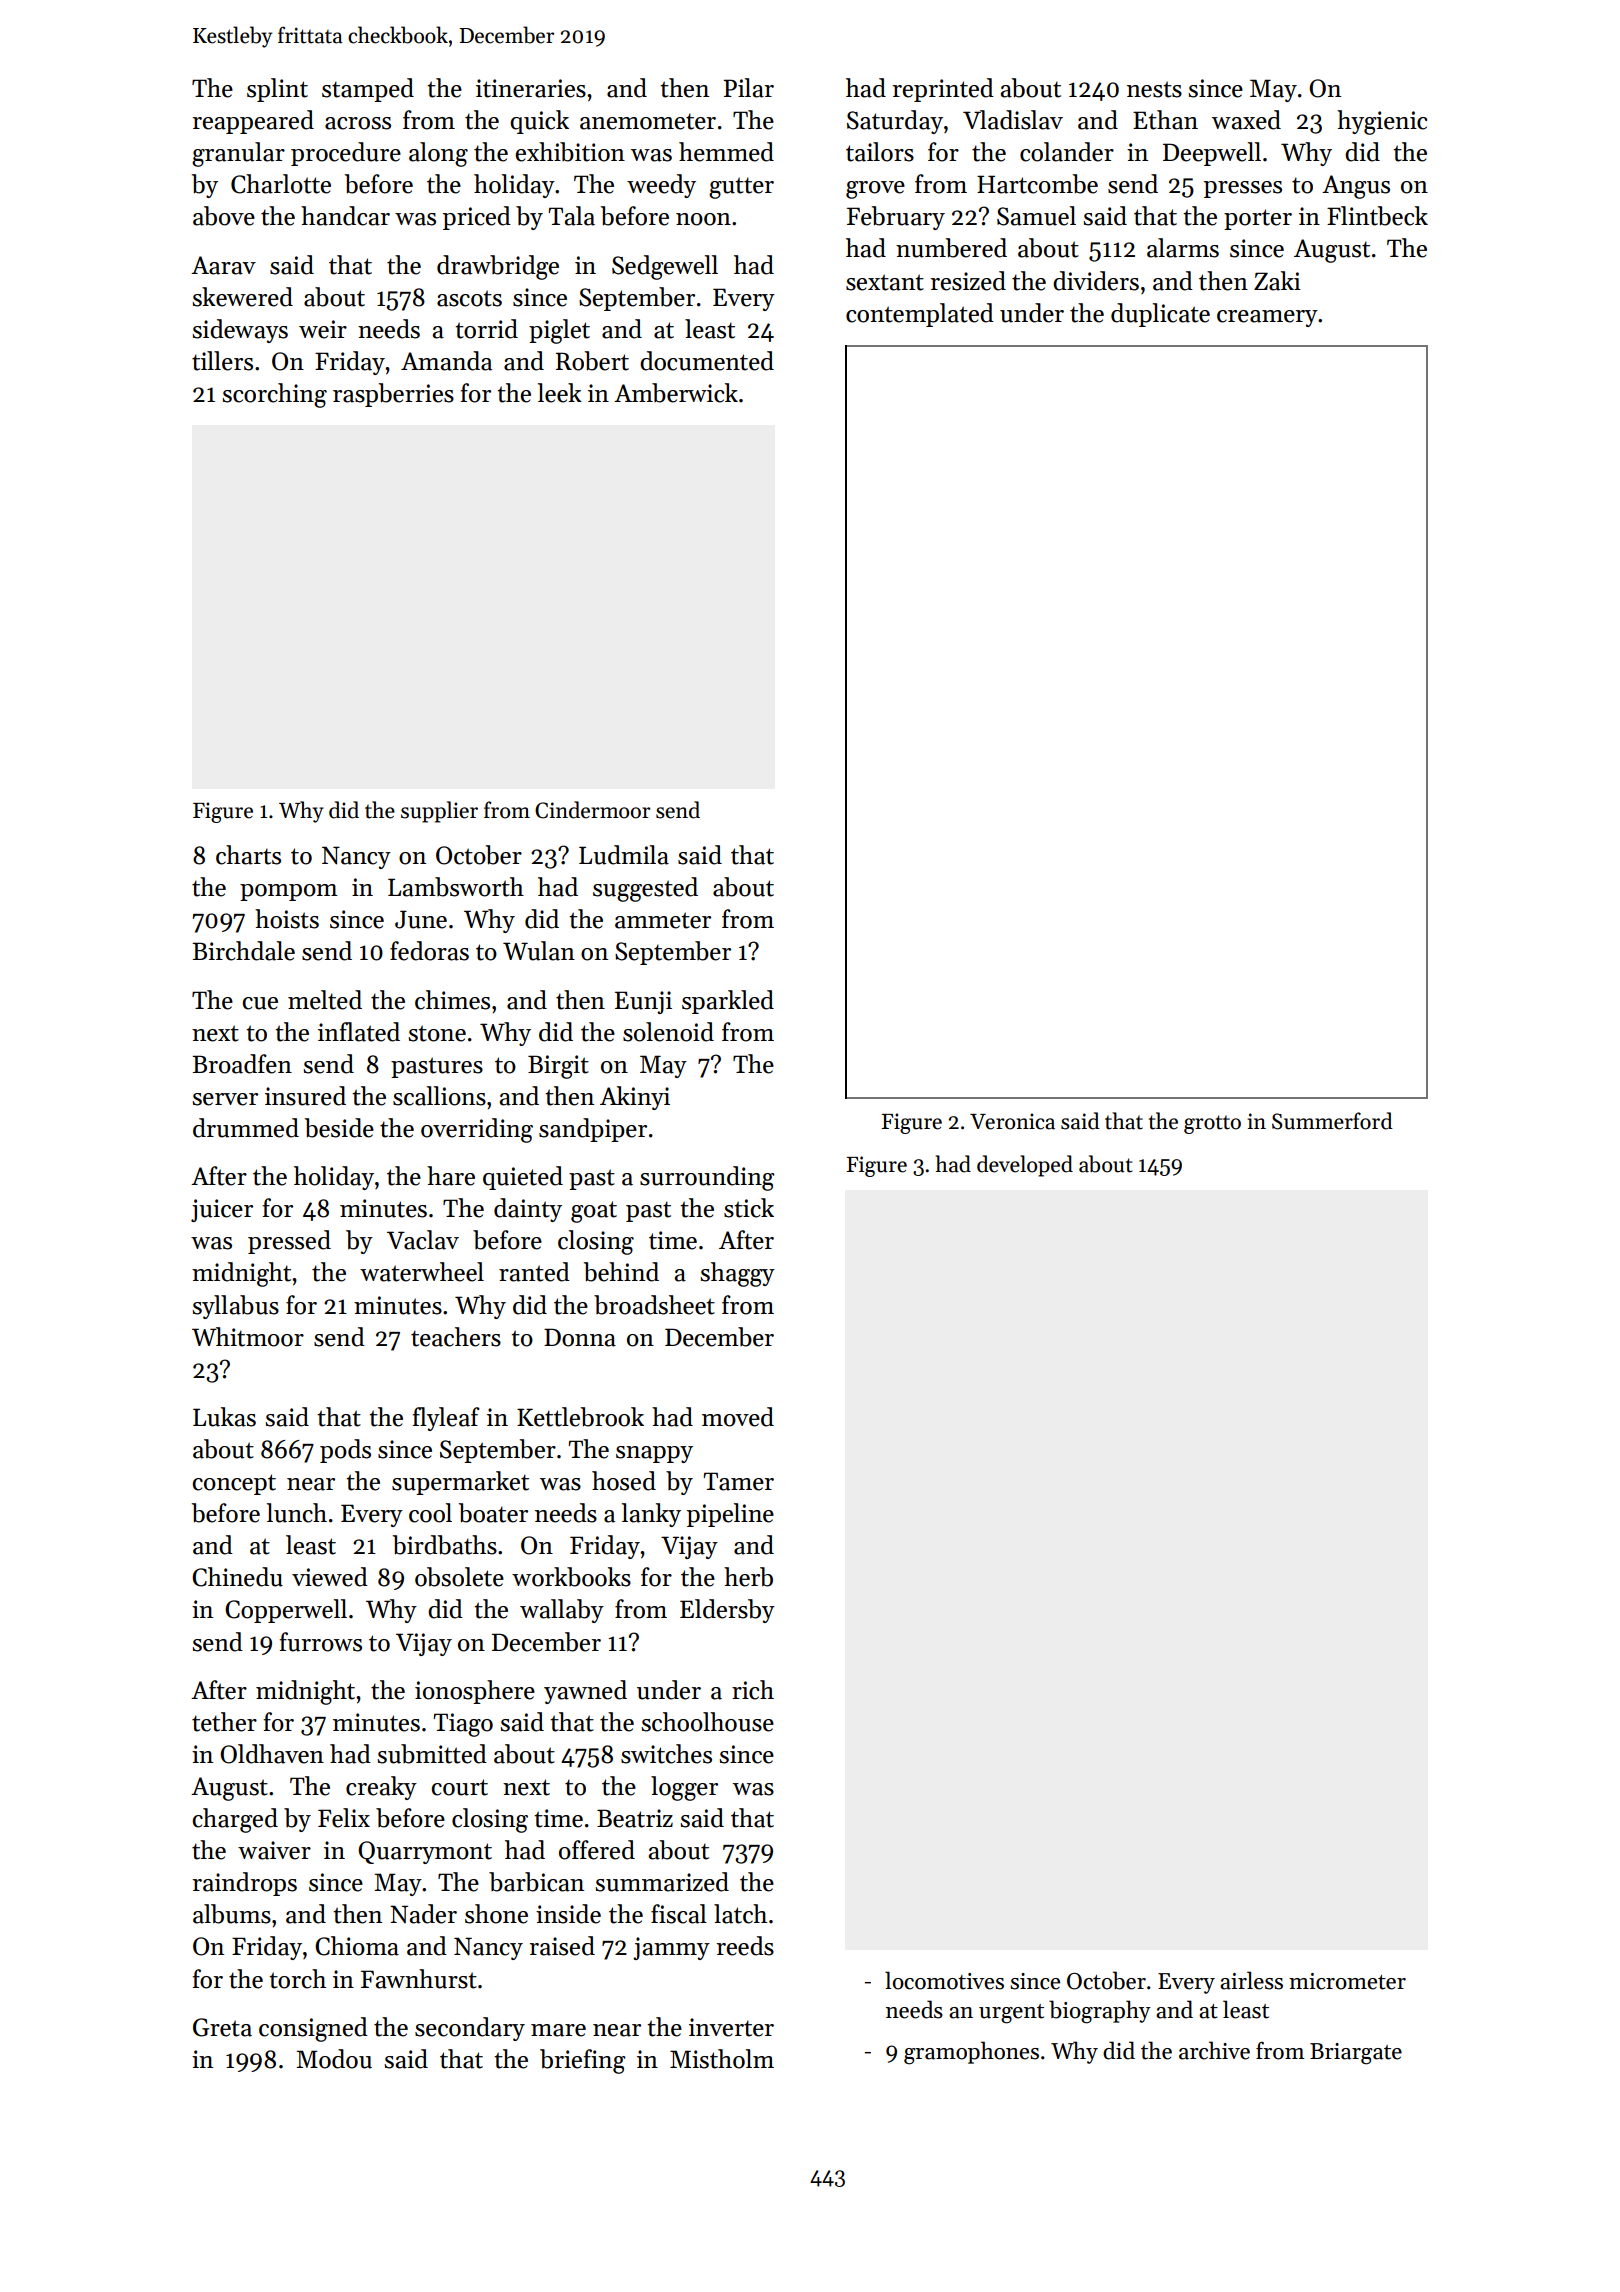  Describe the element at coordinates (1332, 1121) in the page. I see `Summerford` at that location.
